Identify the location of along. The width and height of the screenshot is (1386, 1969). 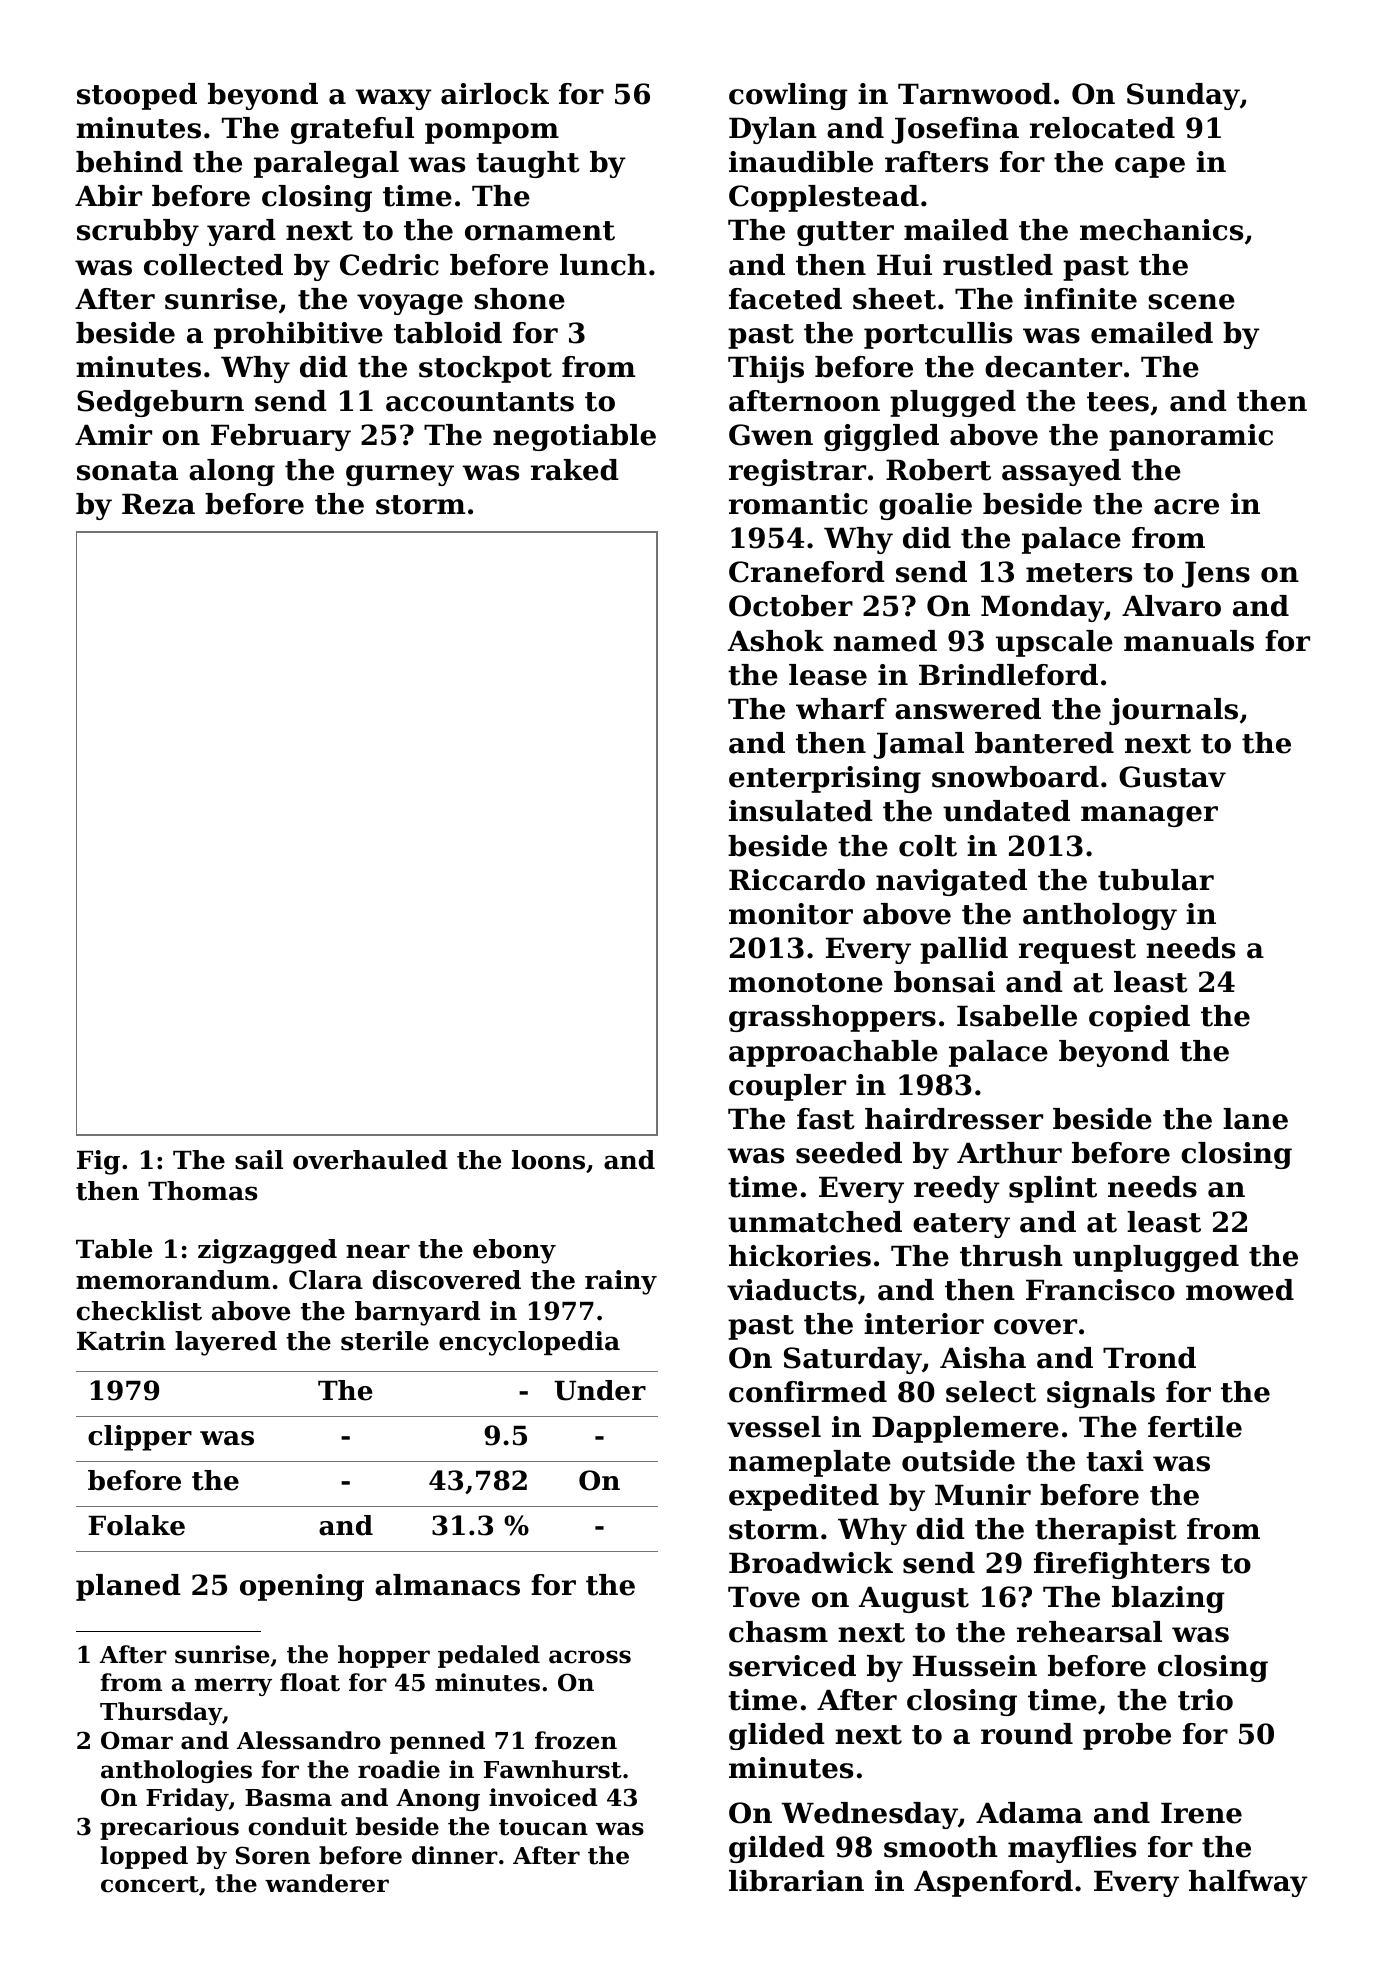
(232, 472).
